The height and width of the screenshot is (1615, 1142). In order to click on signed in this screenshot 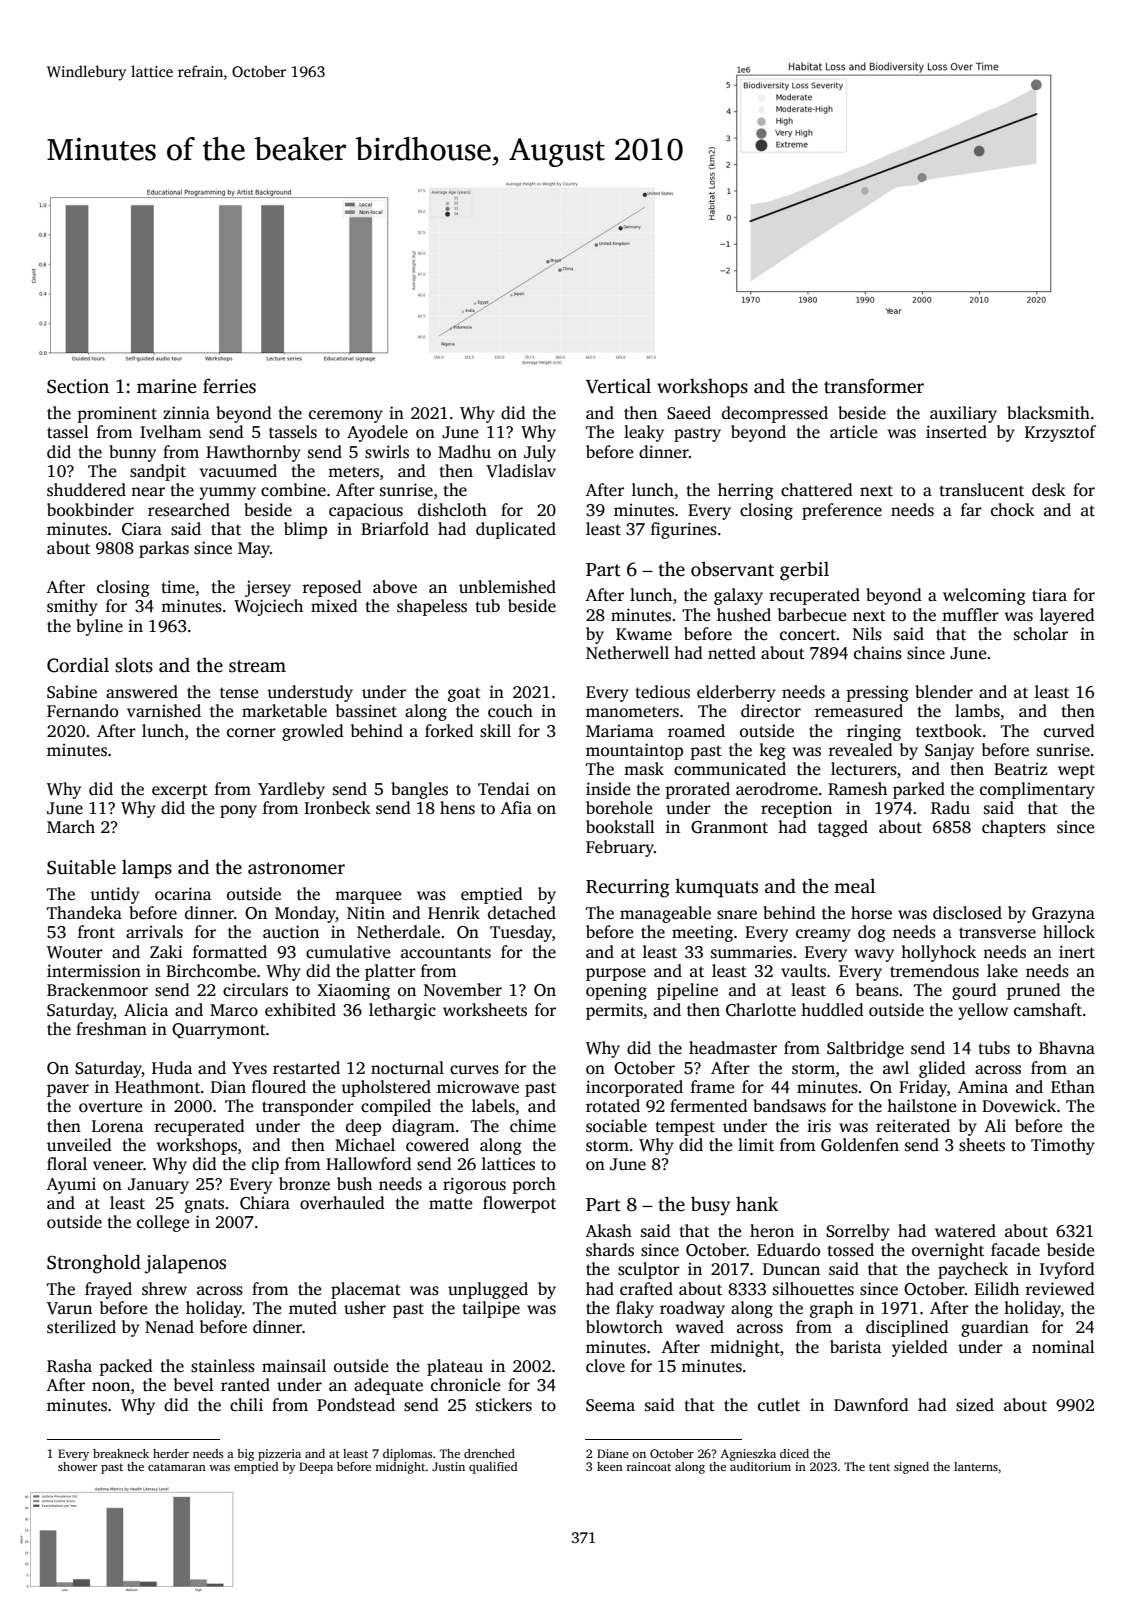, I will do `click(911, 1468)`.
